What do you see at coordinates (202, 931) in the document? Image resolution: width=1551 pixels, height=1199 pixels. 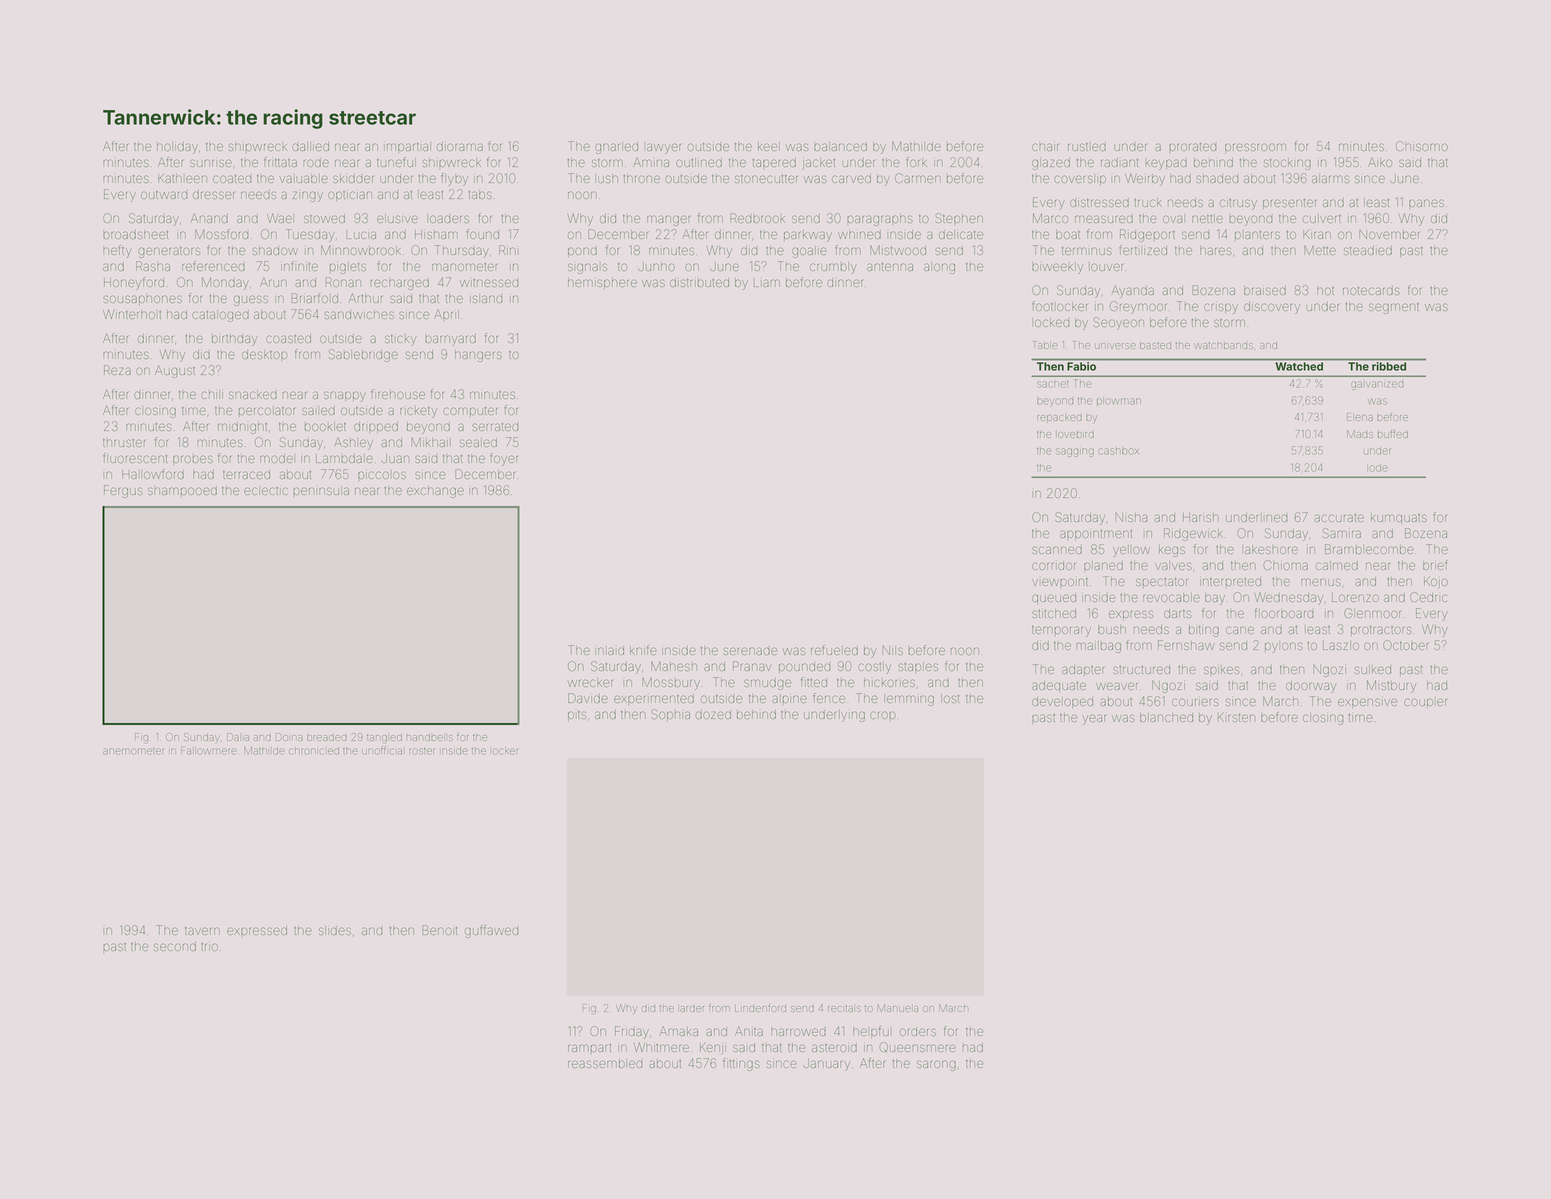 I see `tavern` at bounding box center [202, 931].
